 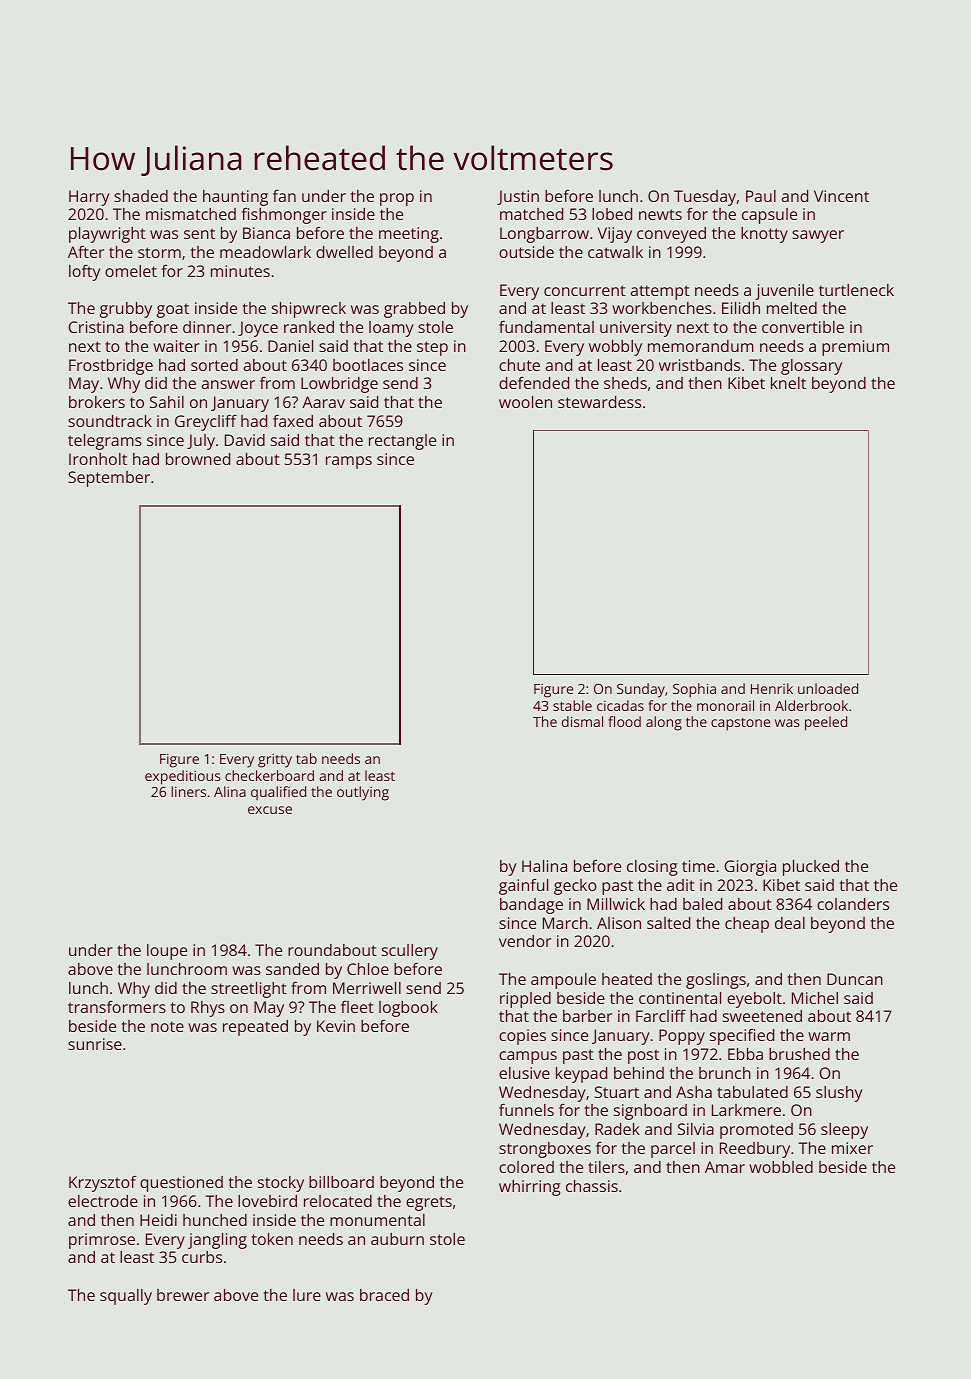 What do you see at coordinates (682, 1037) in the document?
I see `Poppy` at bounding box center [682, 1037].
